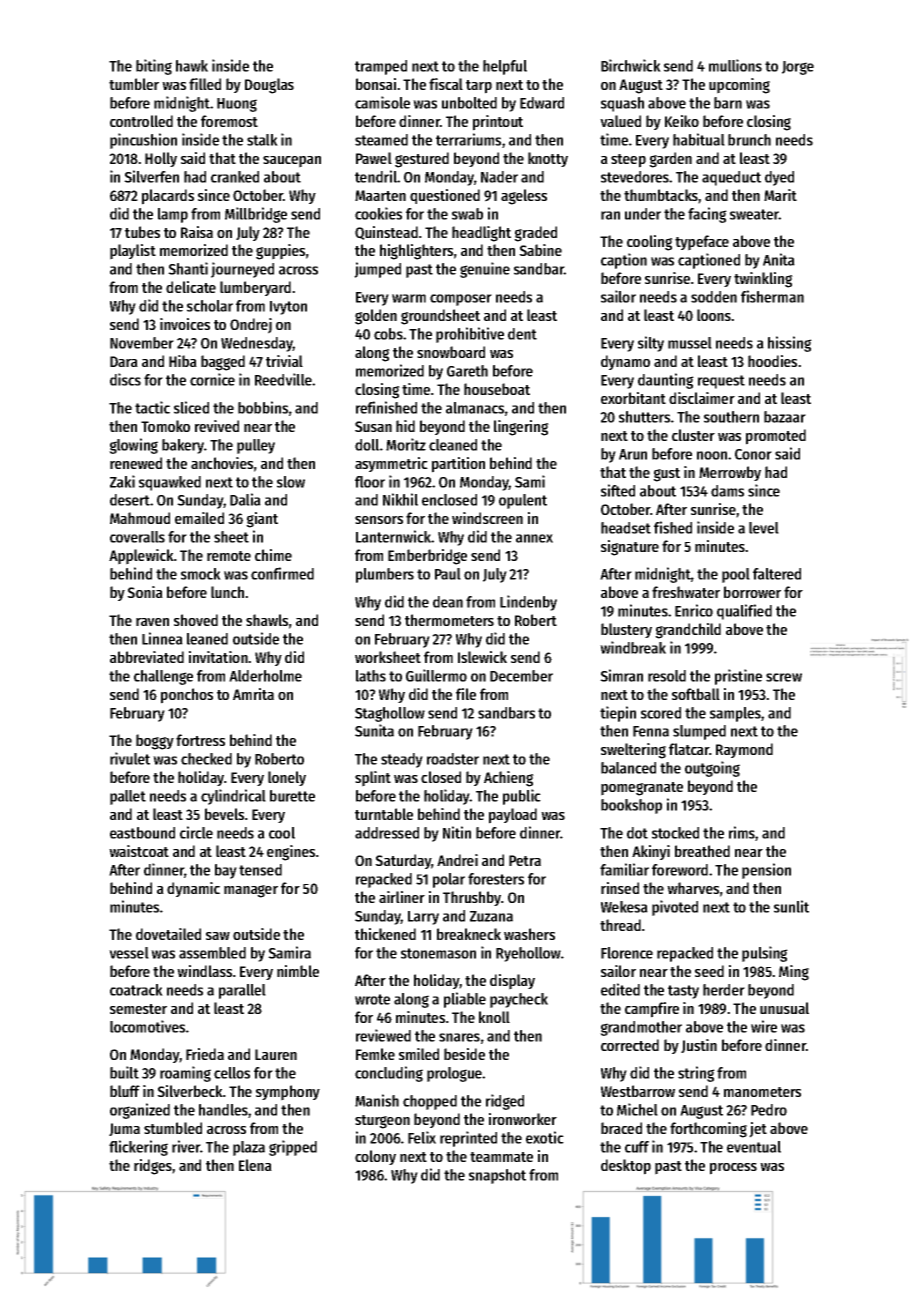  What do you see at coordinates (206, 759) in the screenshot?
I see `checked` at bounding box center [206, 759].
